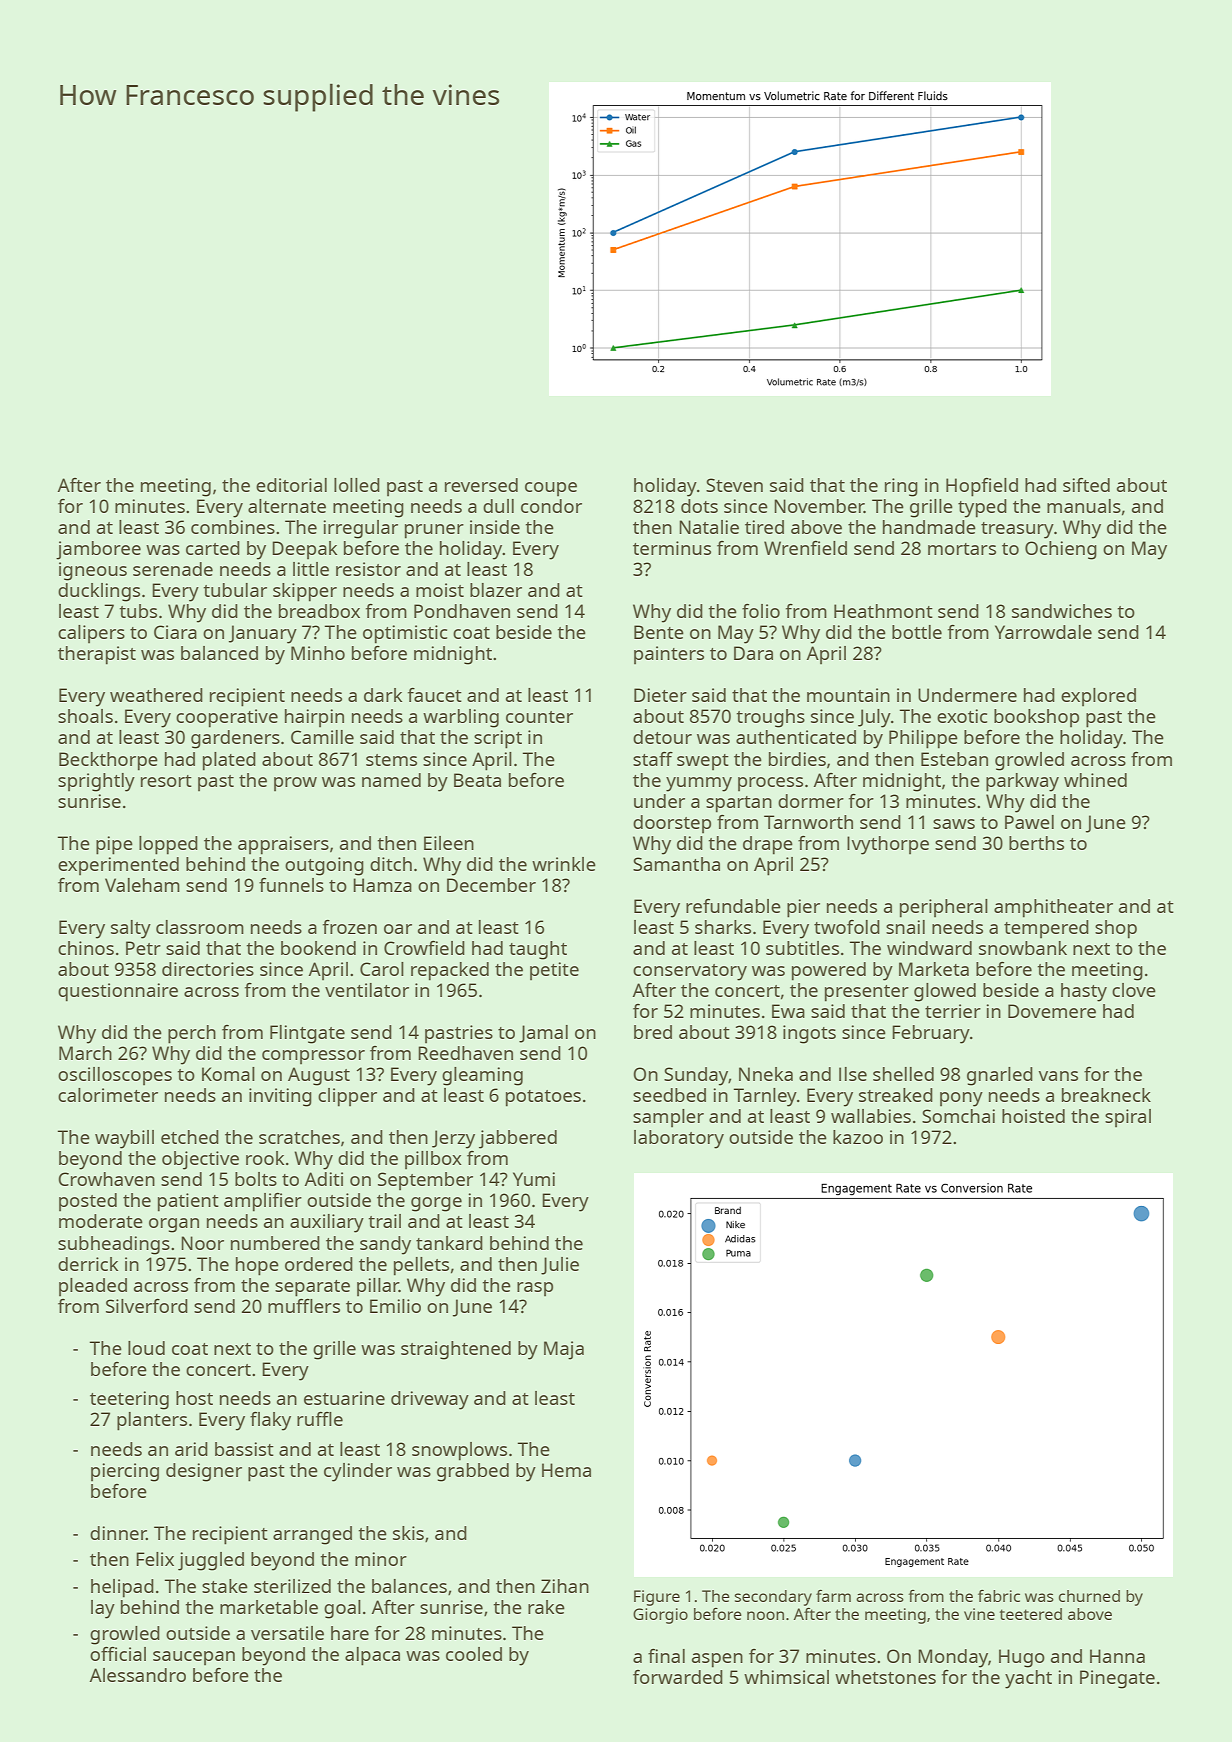 This image has height=1742, width=1232. Describe the element at coordinates (982, 487) in the image. I see `Hopfield` at that location.
